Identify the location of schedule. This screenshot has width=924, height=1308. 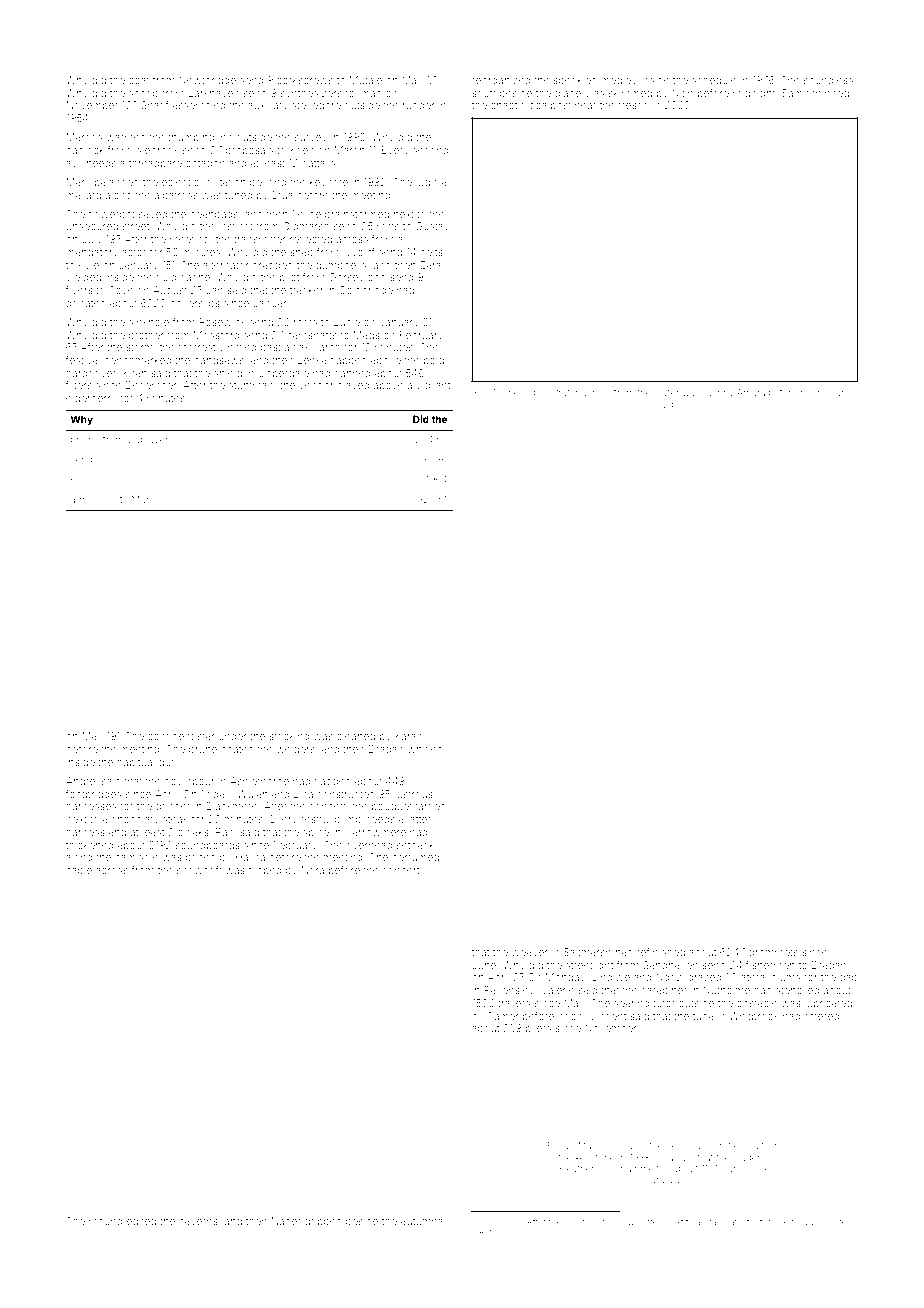
(714, 80).
